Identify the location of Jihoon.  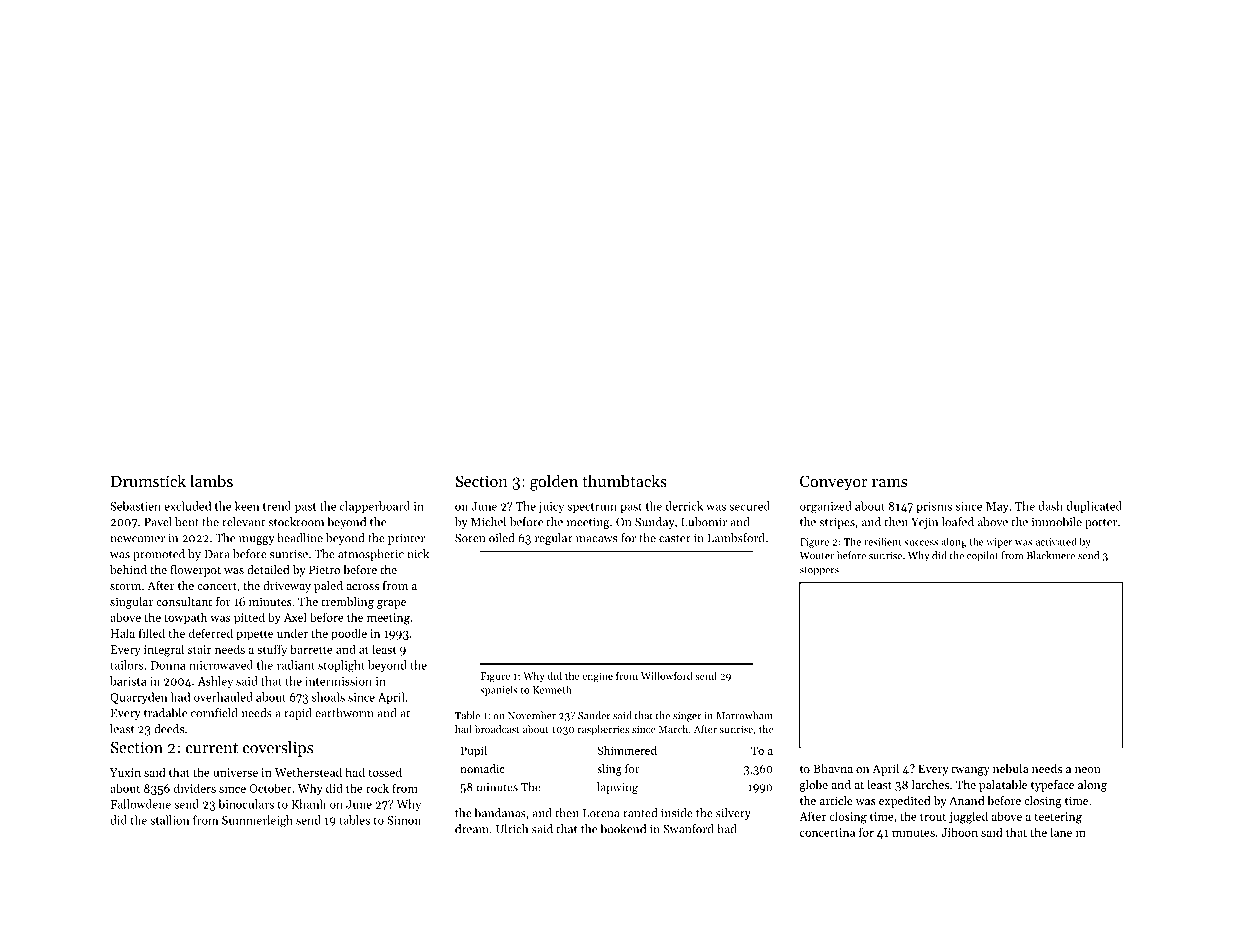
(959, 832).
